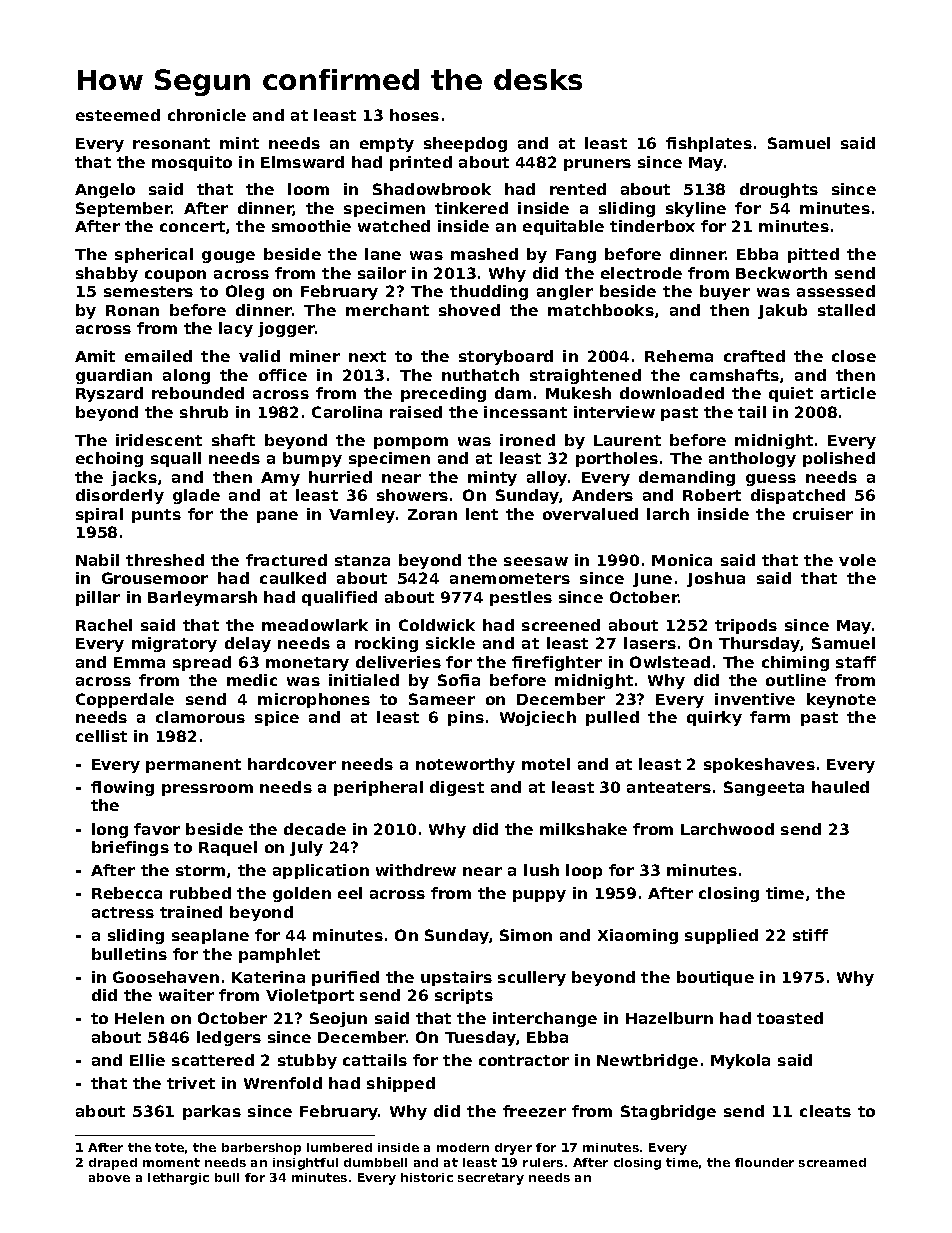  What do you see at coordinates (207, 115) in the page?
I see `chronicle` at bounding box center [207, 115].
